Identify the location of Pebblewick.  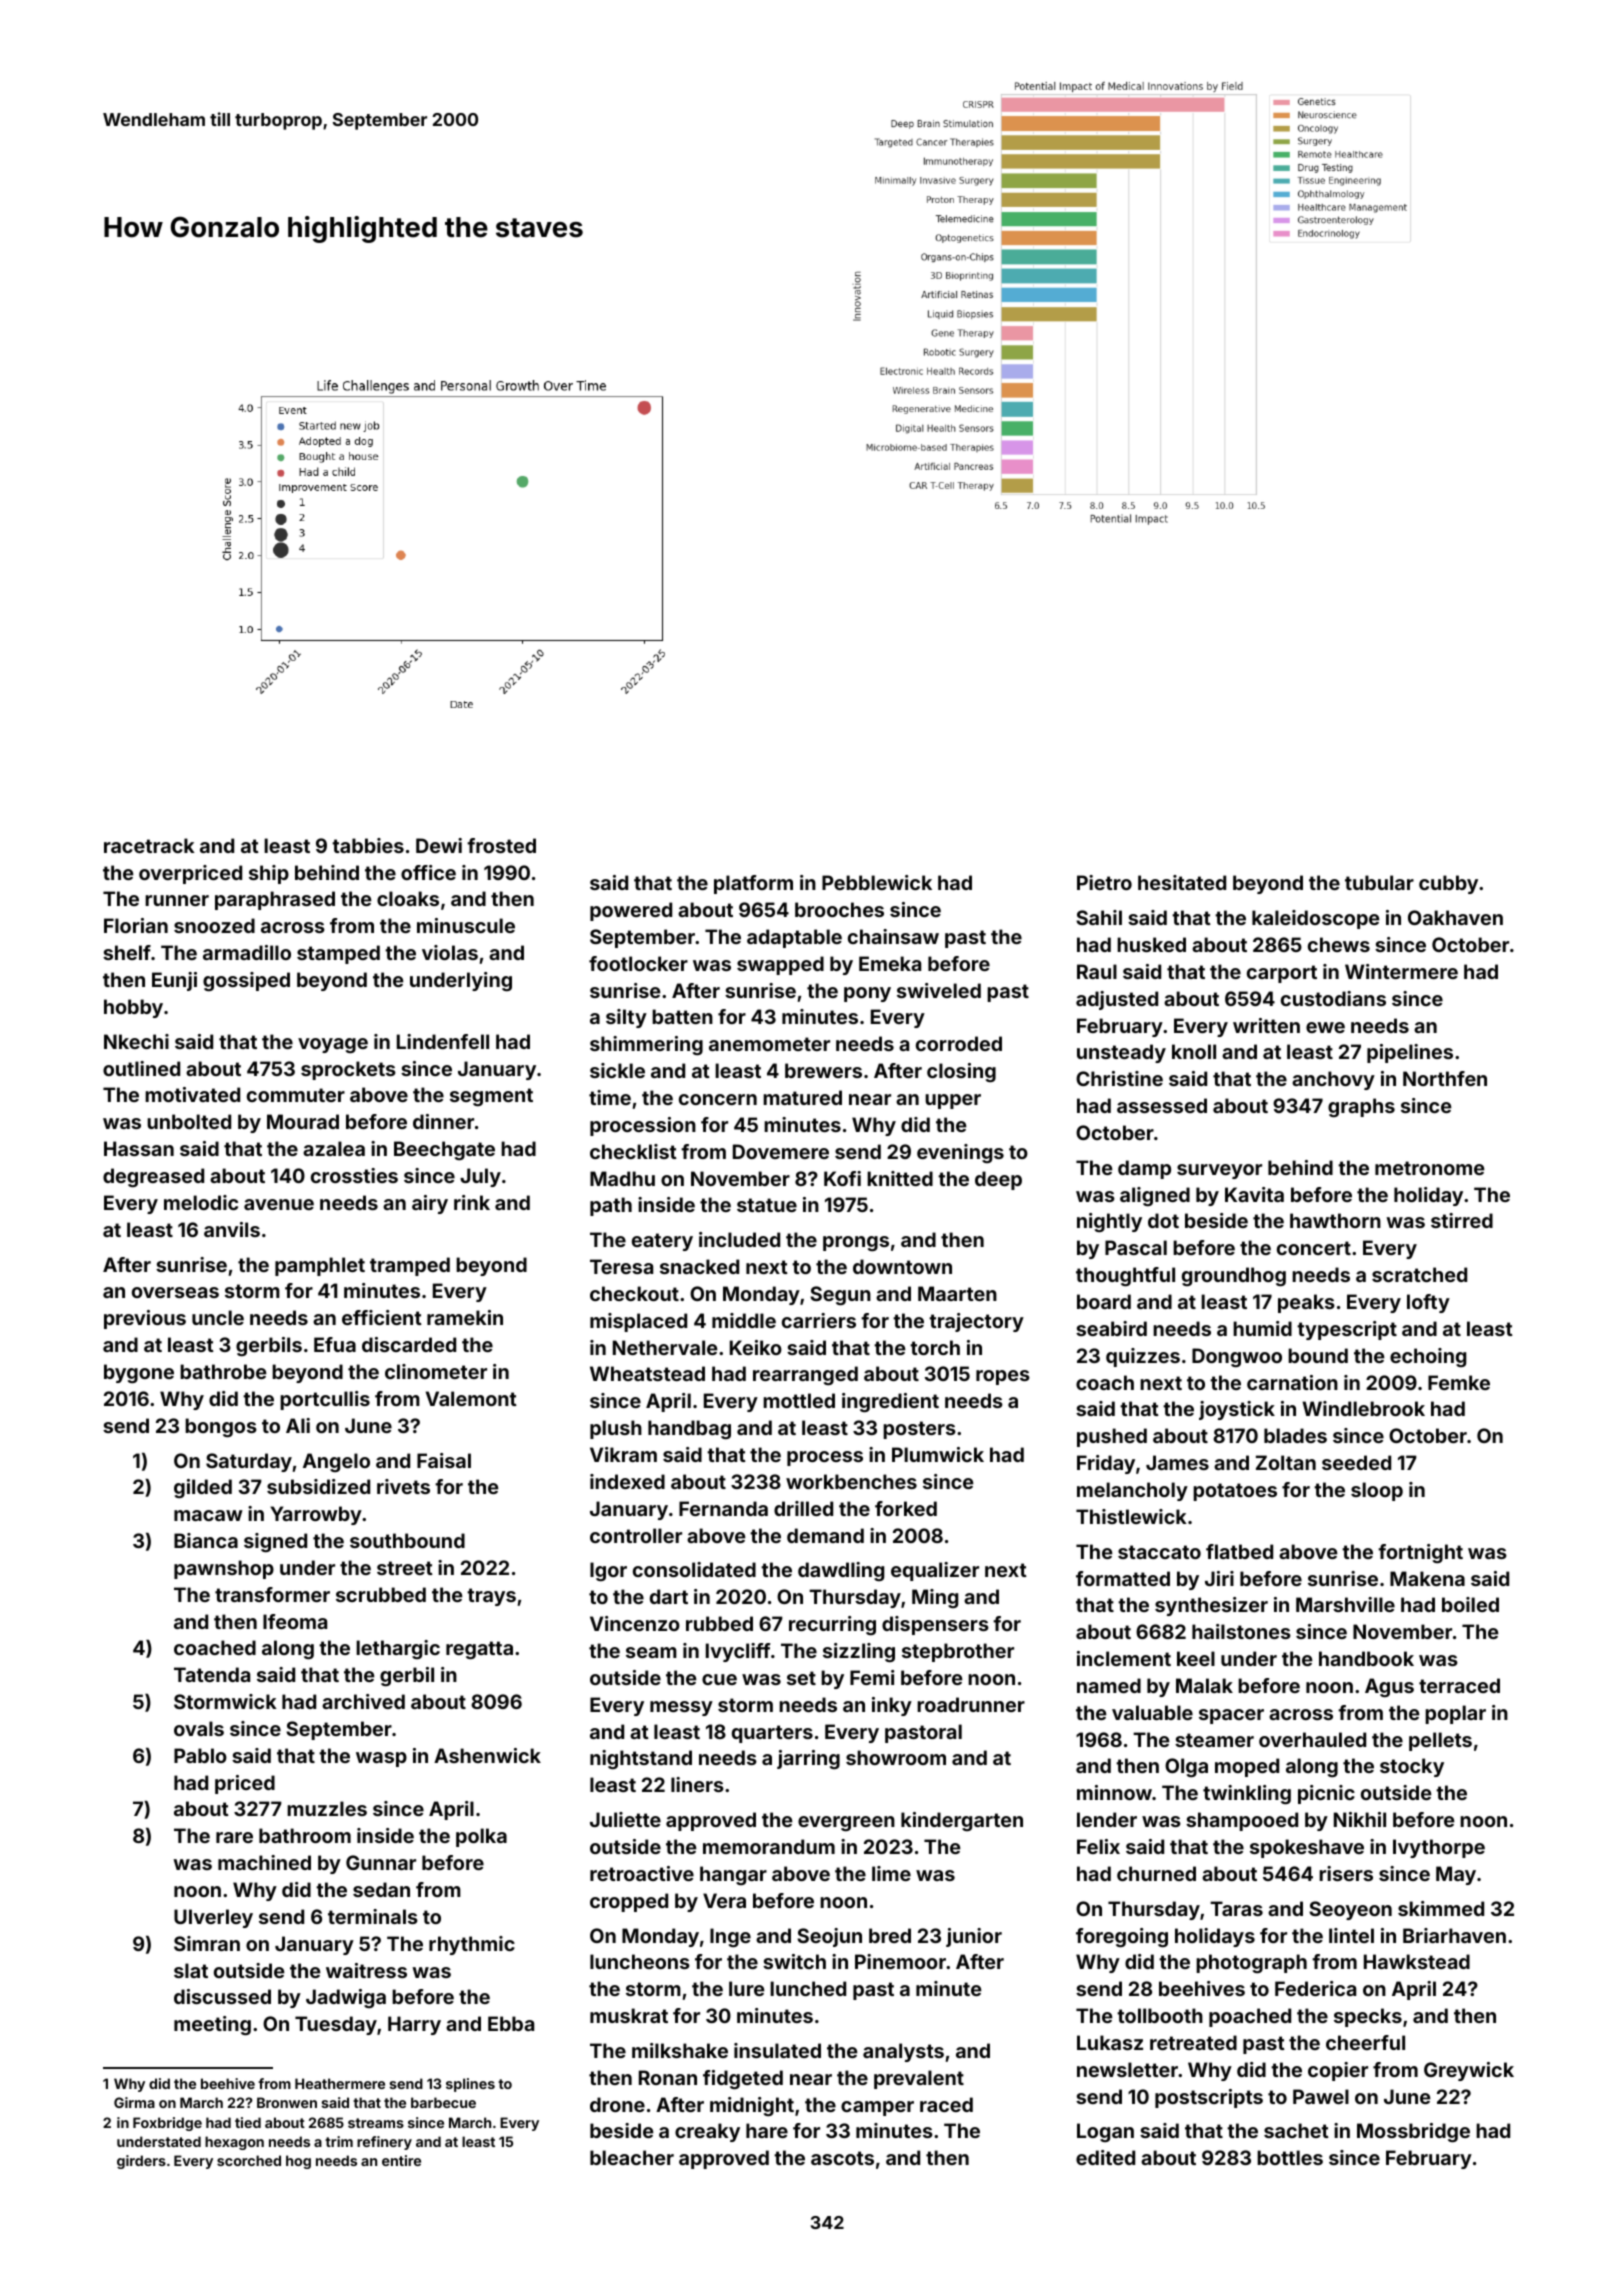
(877, 882).
